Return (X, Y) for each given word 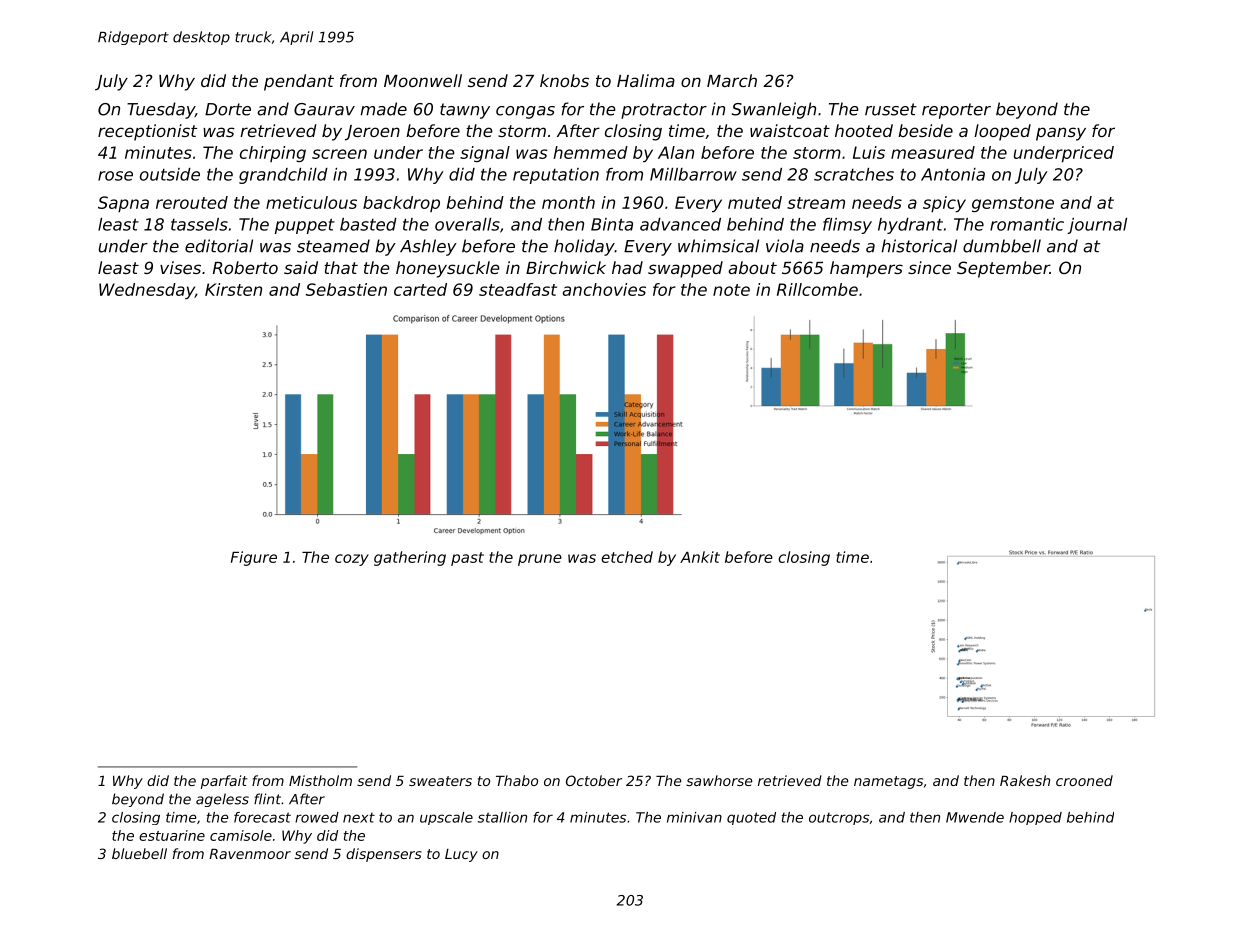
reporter (956, 111)
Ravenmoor (250, 854)
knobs (564, 80)
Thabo (517, 780)
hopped (1035, 818)
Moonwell (423, 80)
